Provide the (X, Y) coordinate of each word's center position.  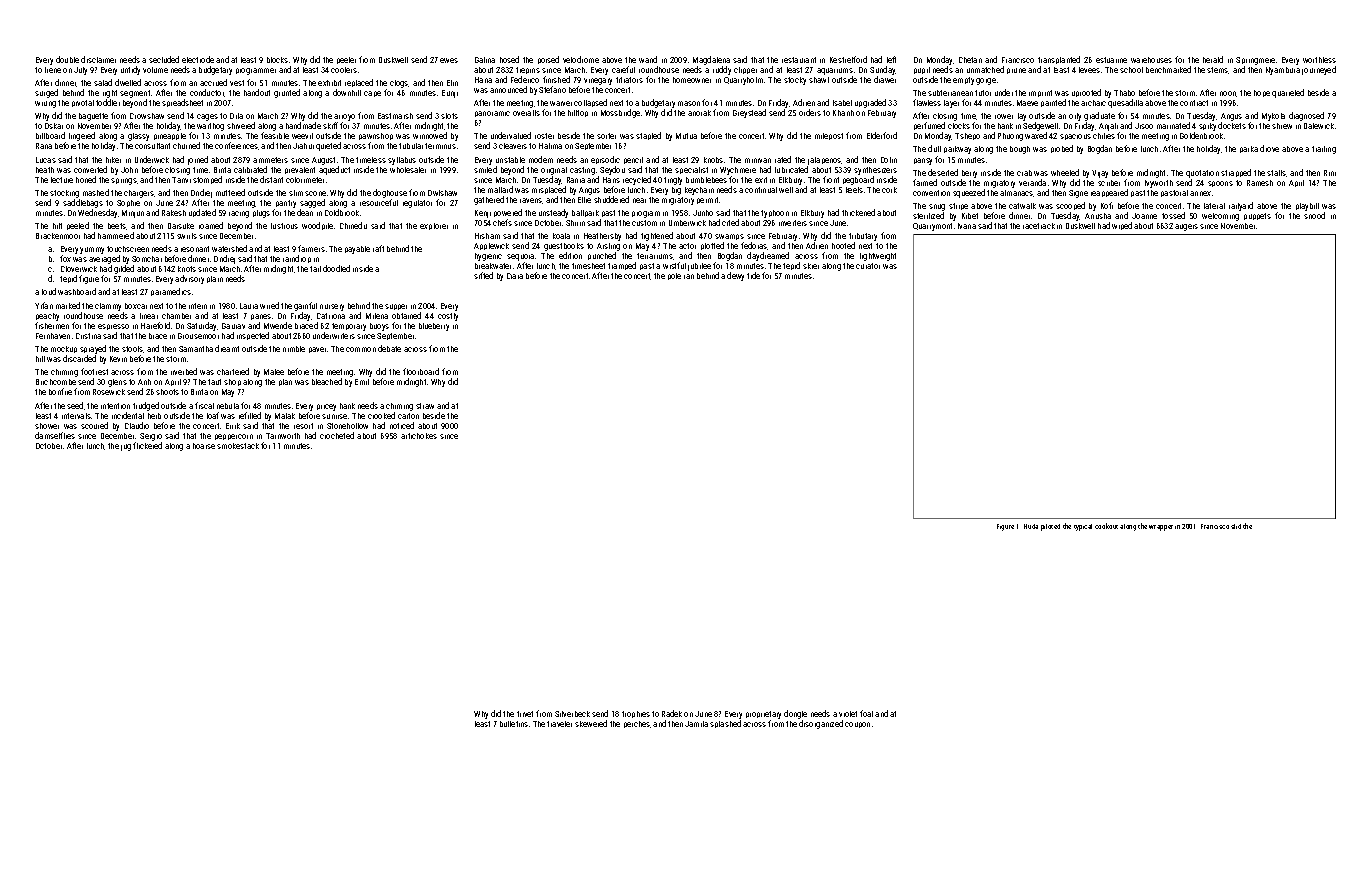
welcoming (1220, 217)
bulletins (514, 724)
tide (753, 275)
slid (1236, 526)
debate (389, 348)
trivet (525, 714)
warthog (210, 127)
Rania (576, 180)
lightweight (878, 257)
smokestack (238, 446)
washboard (77, 291)
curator (868, 266)
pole (674, 276)
